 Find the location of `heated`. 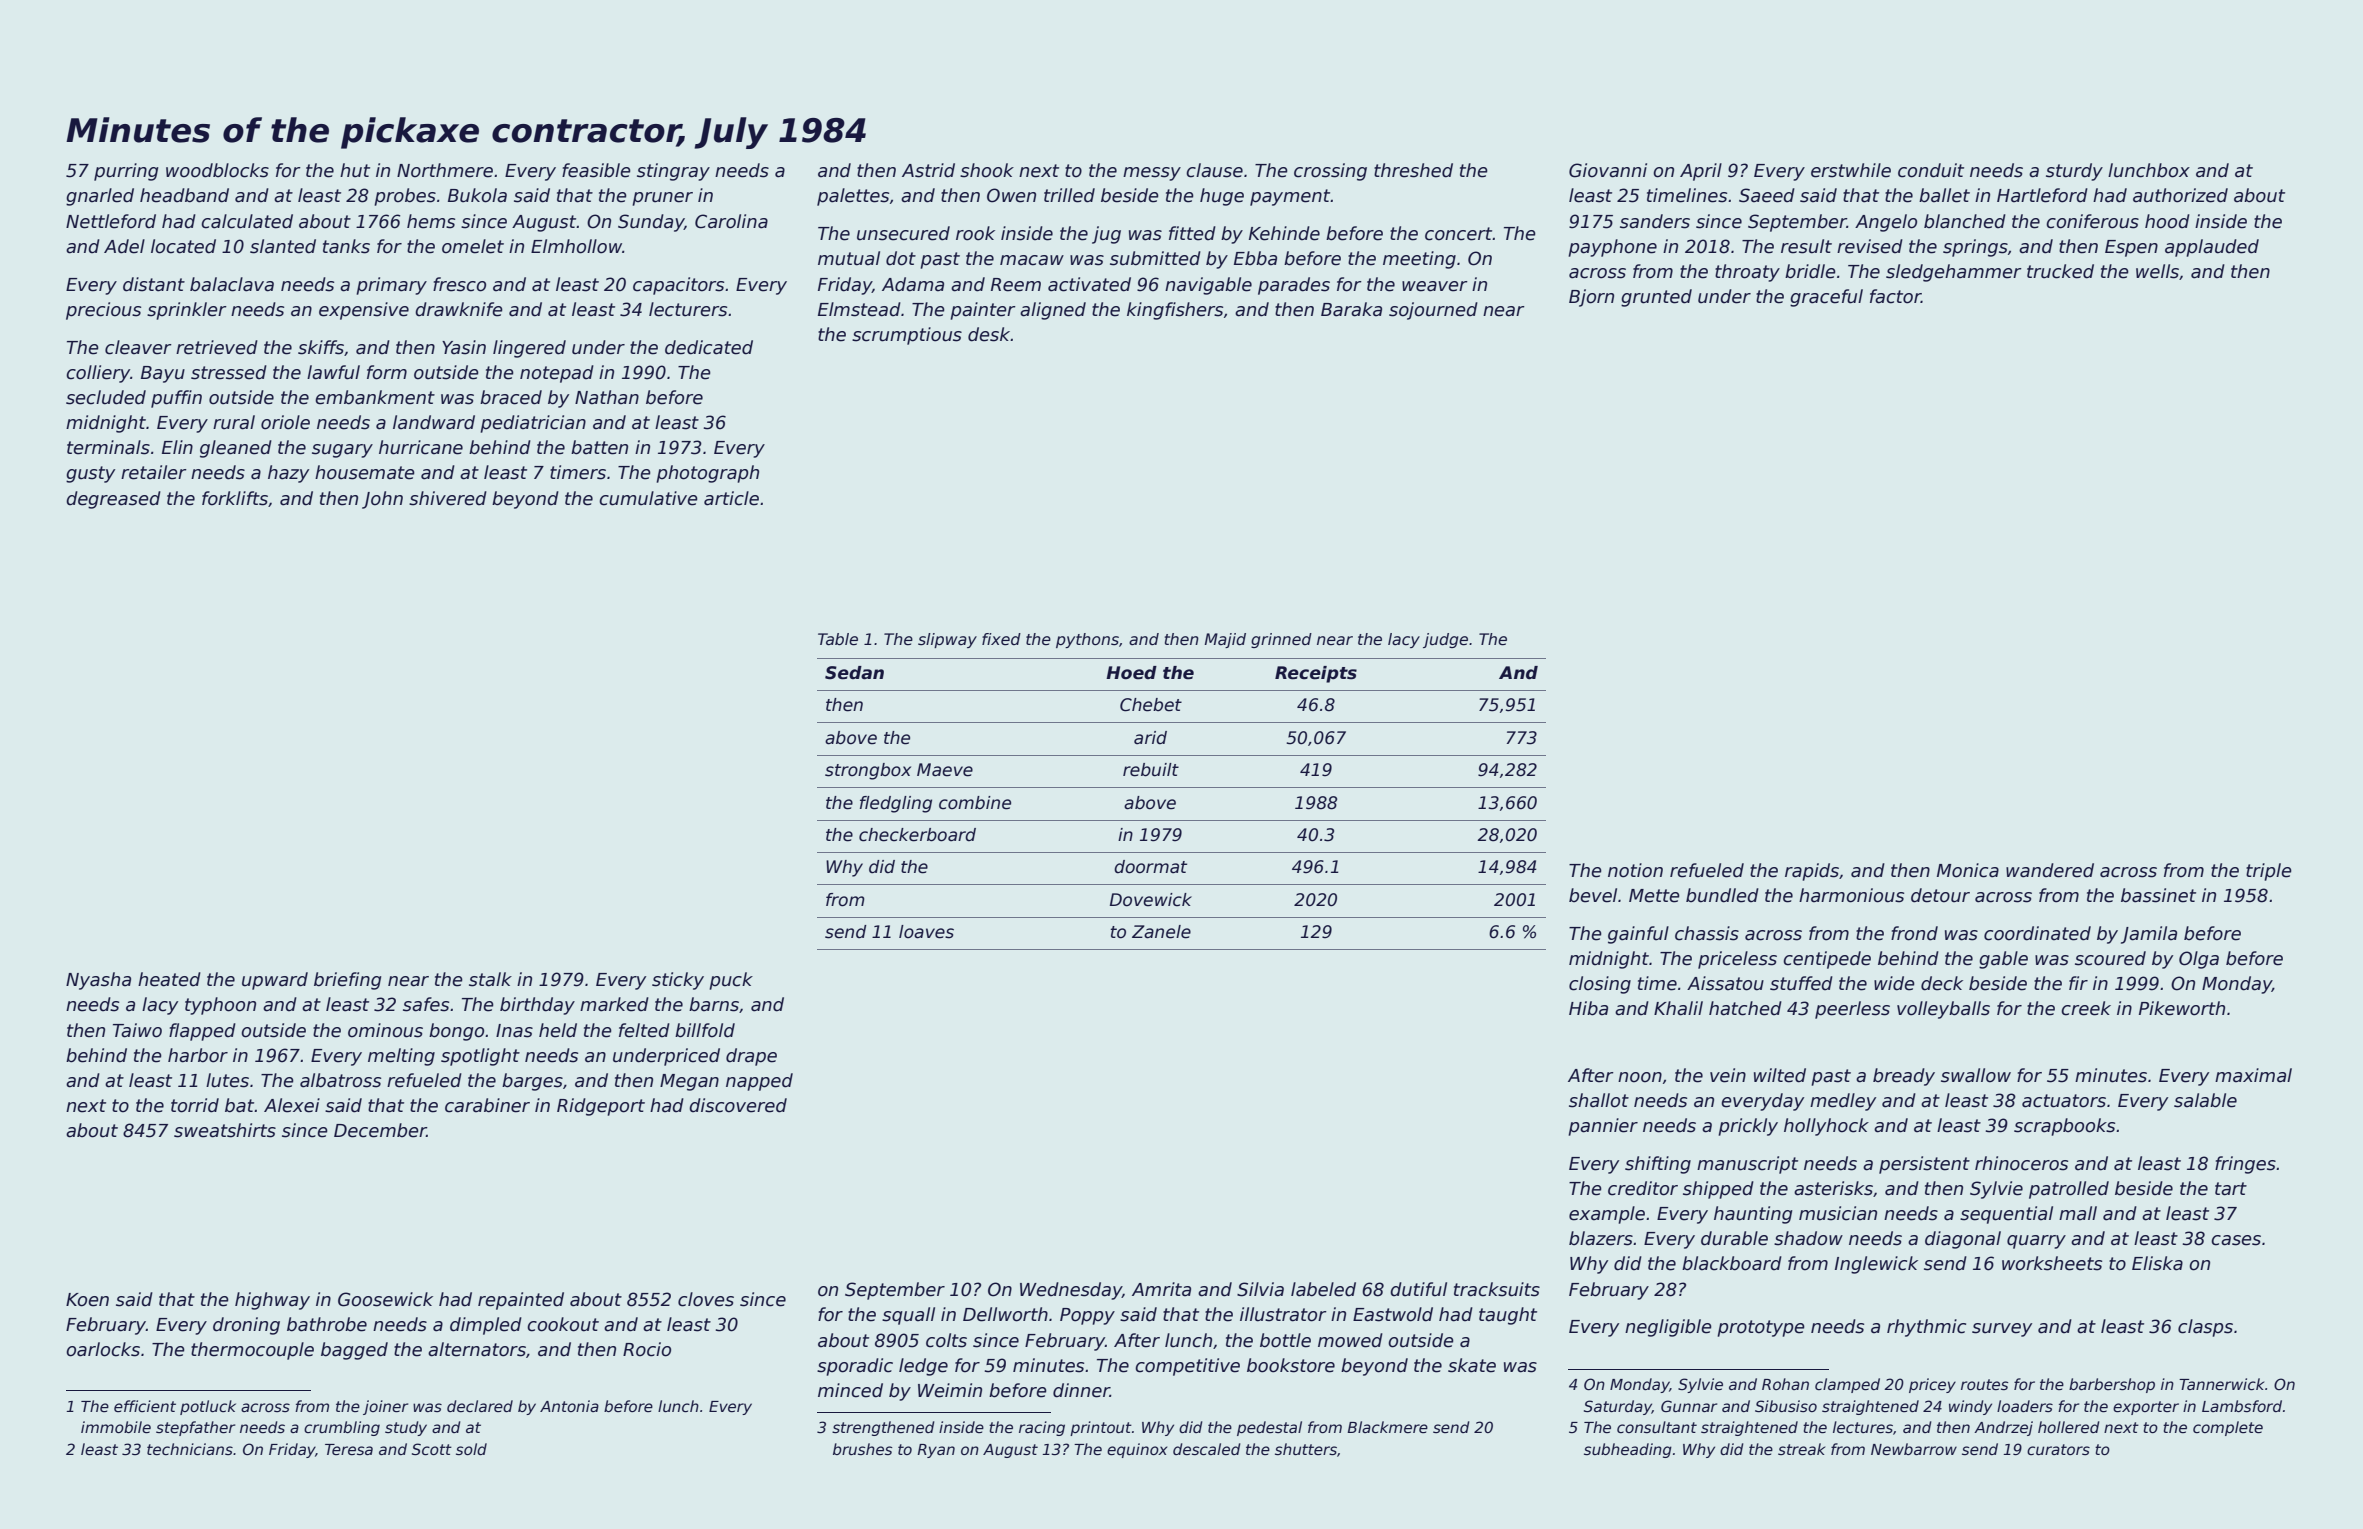

heated is located at coordinates (169, 979).
